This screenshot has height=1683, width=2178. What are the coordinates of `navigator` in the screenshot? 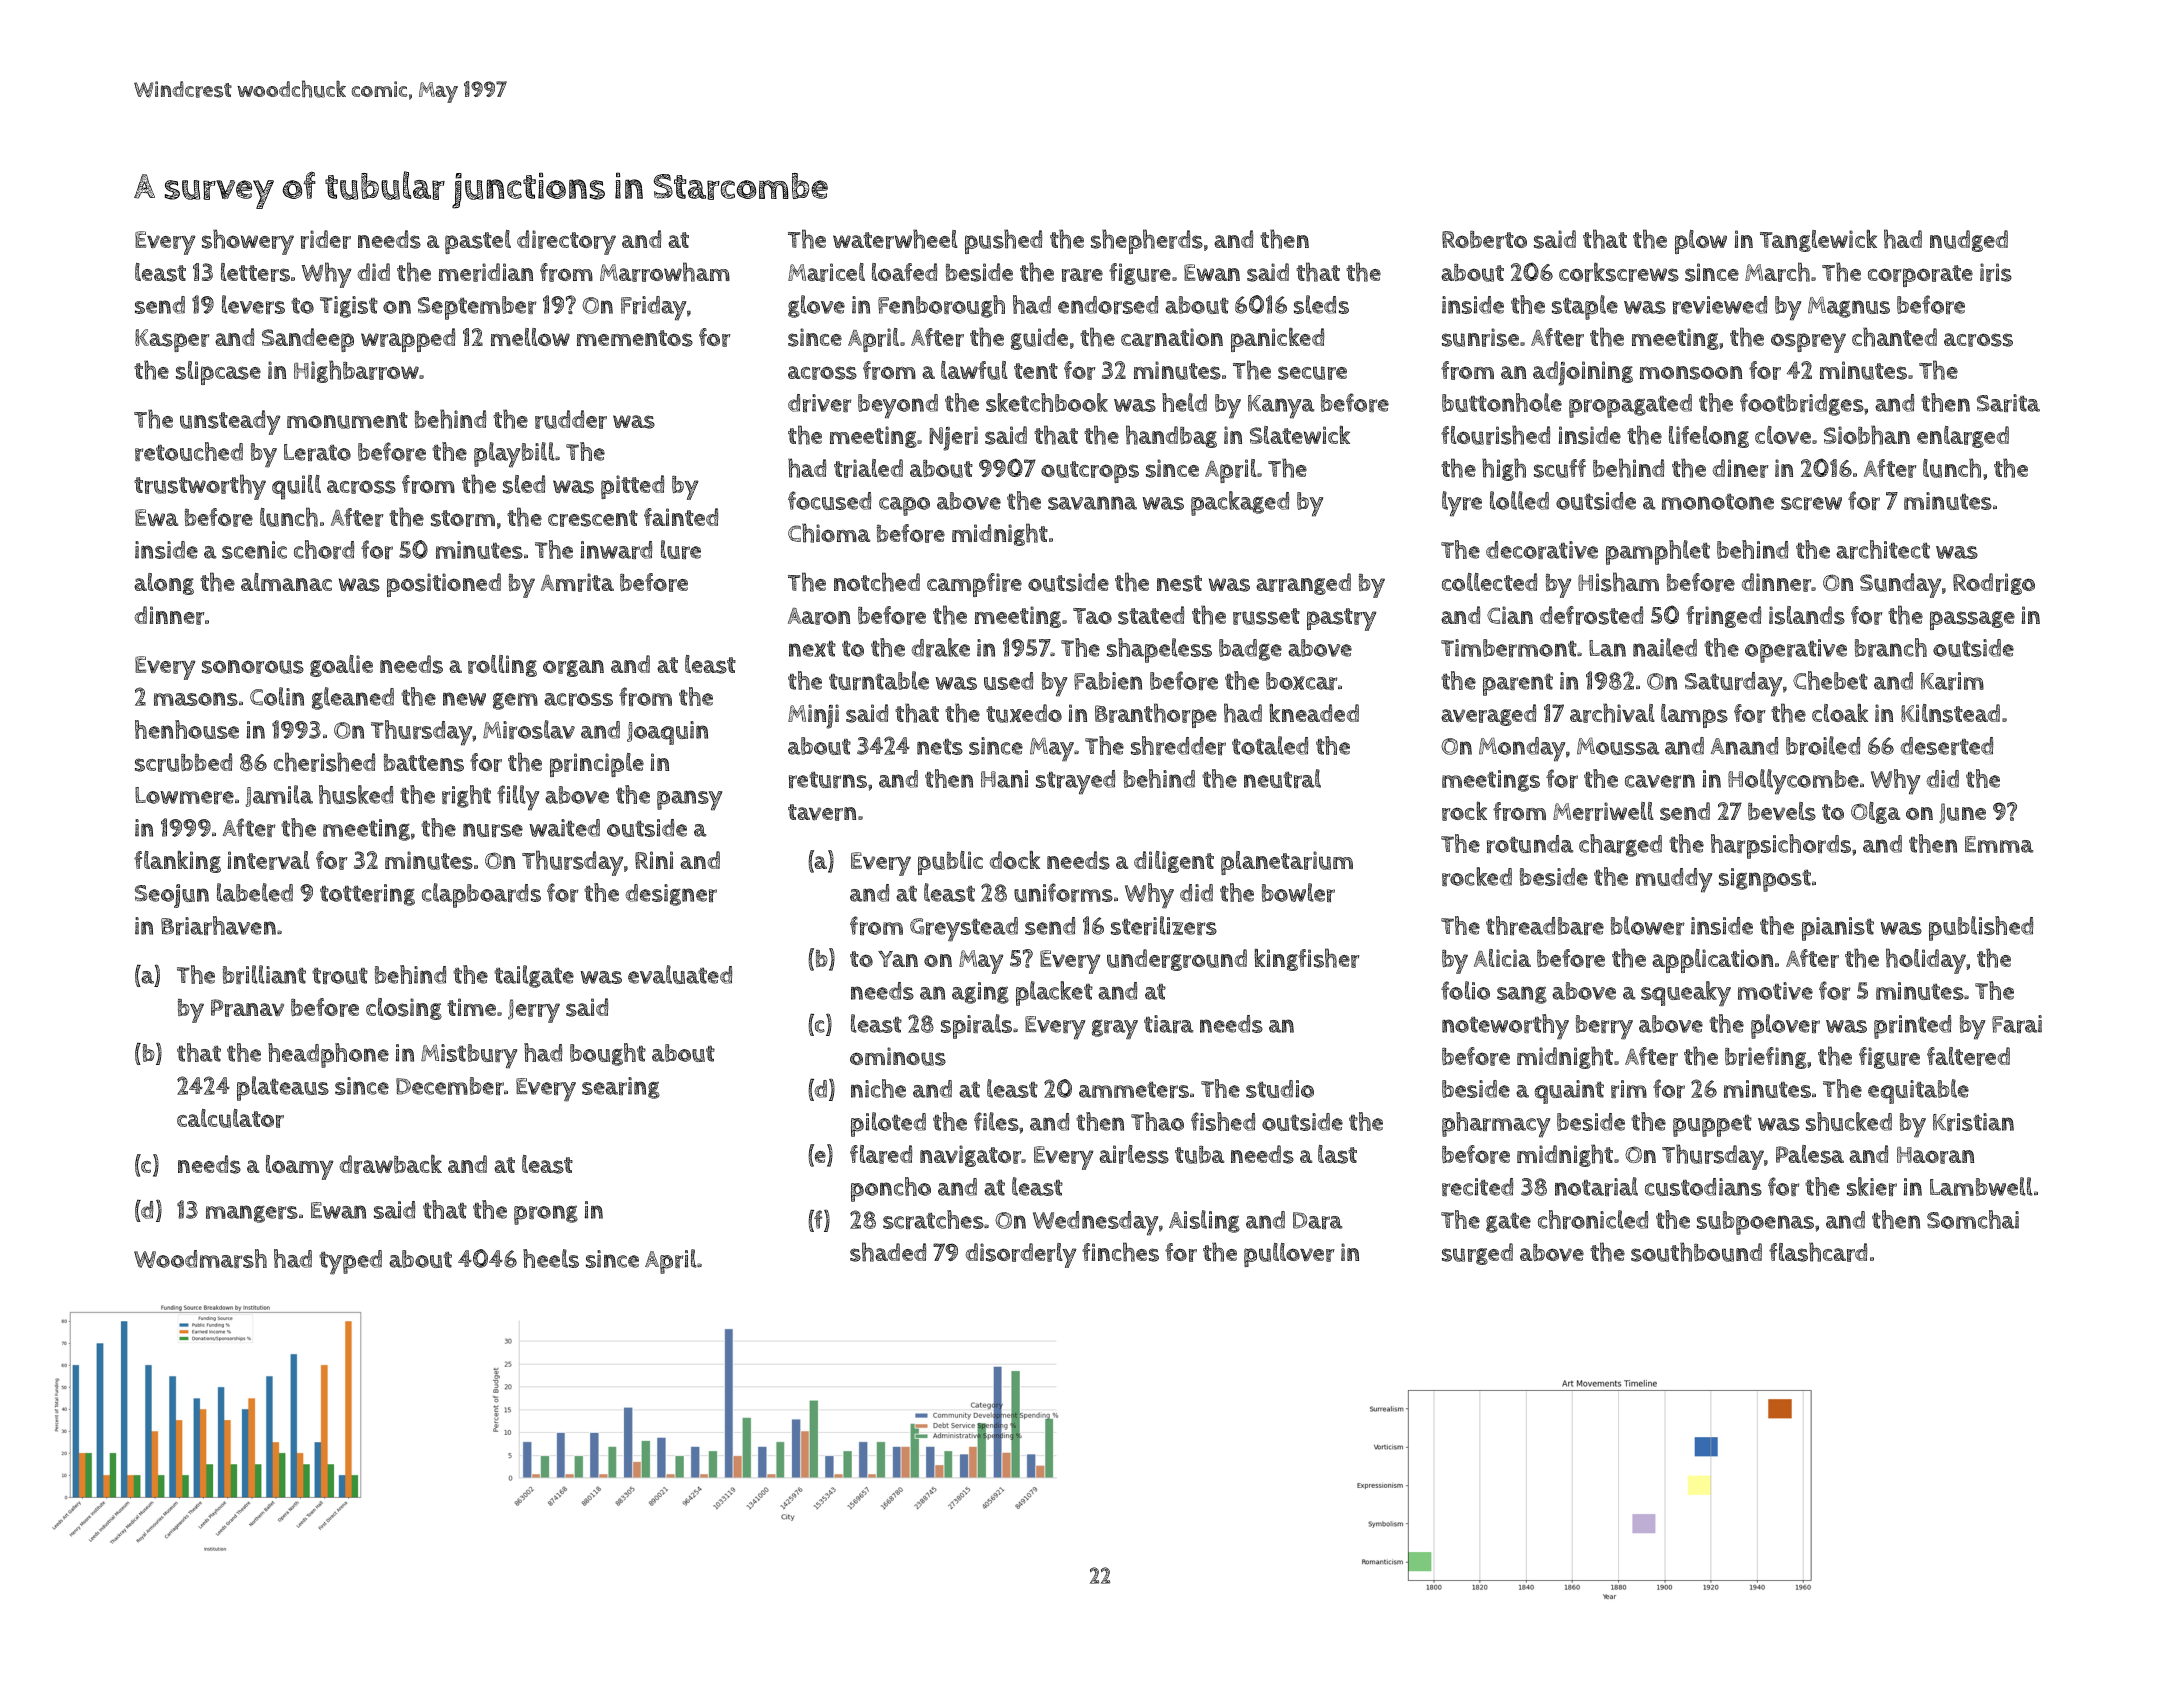 It's located at (971, 1156).
